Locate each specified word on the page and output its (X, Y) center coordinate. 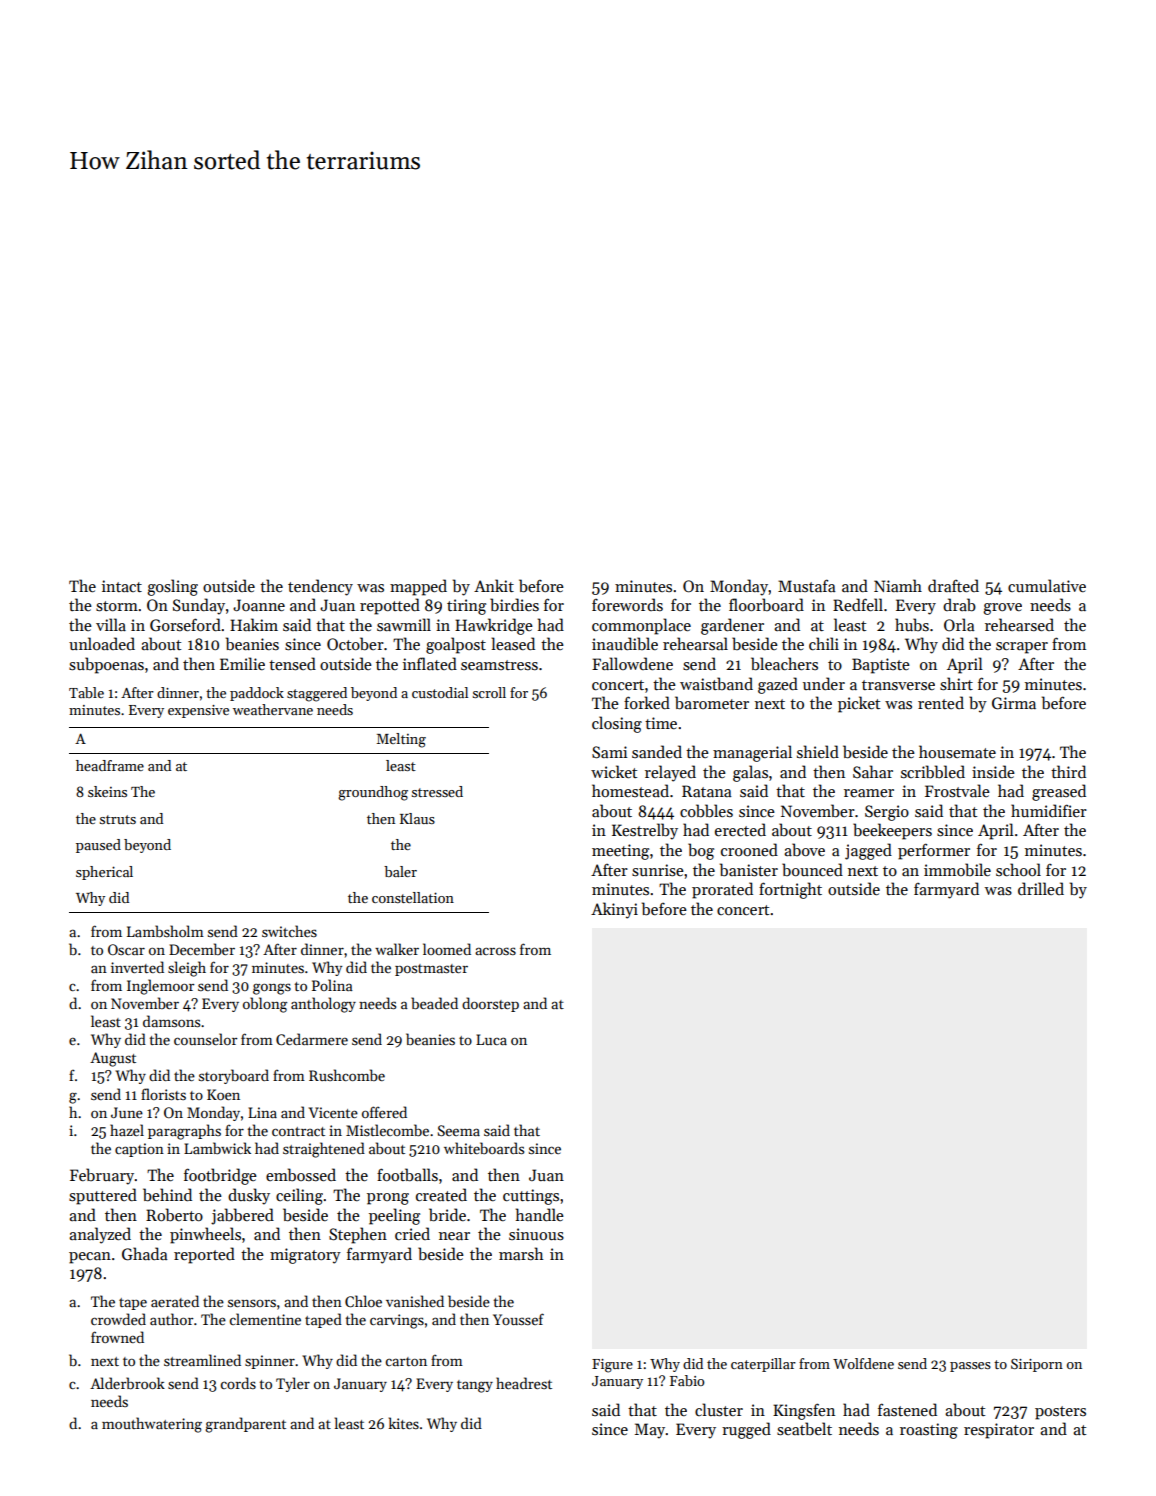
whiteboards (484, 1148)
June (127, 1112)
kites (403, 1423)
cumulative (1047, 585)
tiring (466, 607)
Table (86, 692)
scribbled (933, 772)
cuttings (531, 1197)
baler (400, 871)
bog (701, 851)
